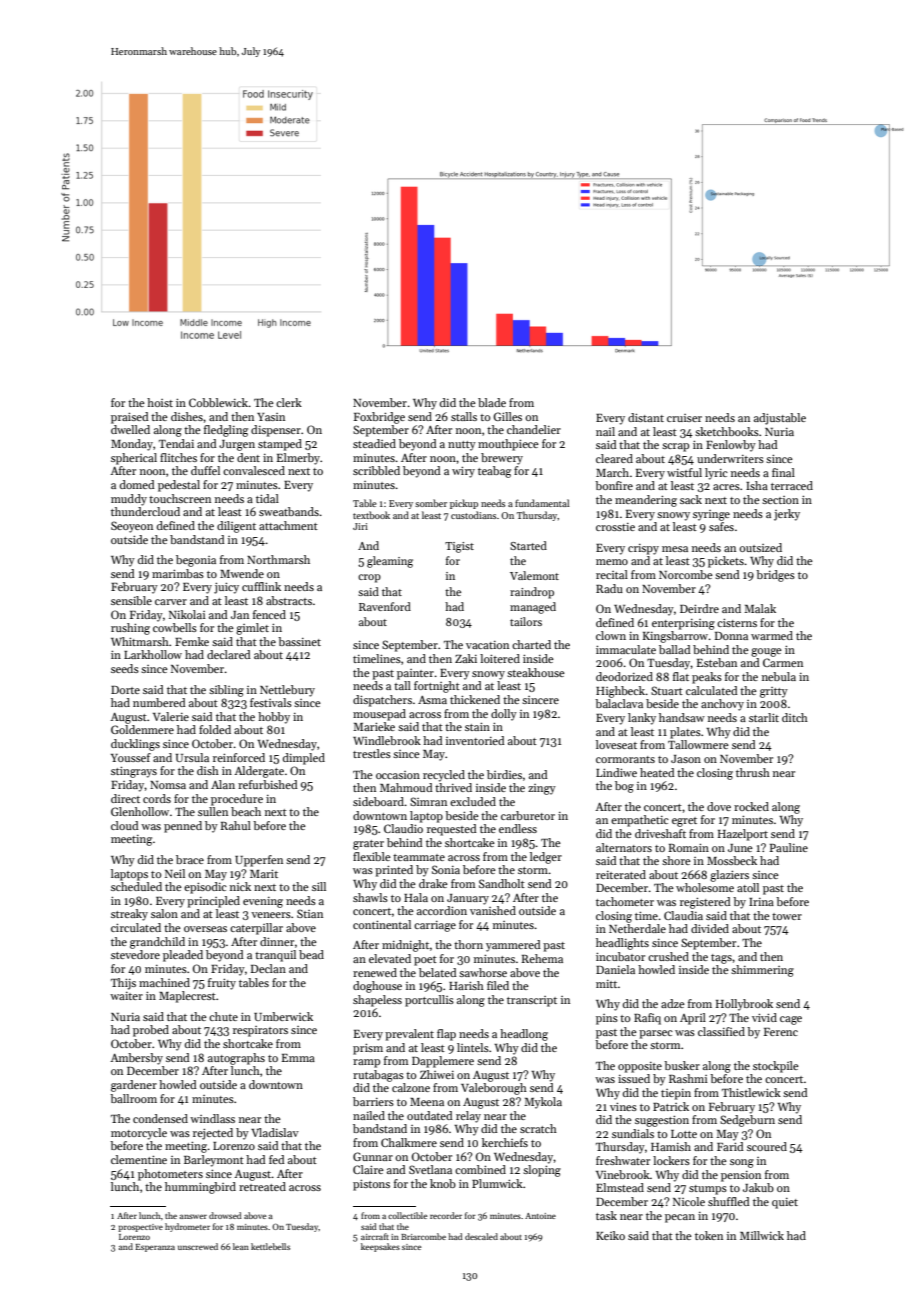 The height and width of the document is (1308, 924). I want to click on praised, so click(130, 418).
